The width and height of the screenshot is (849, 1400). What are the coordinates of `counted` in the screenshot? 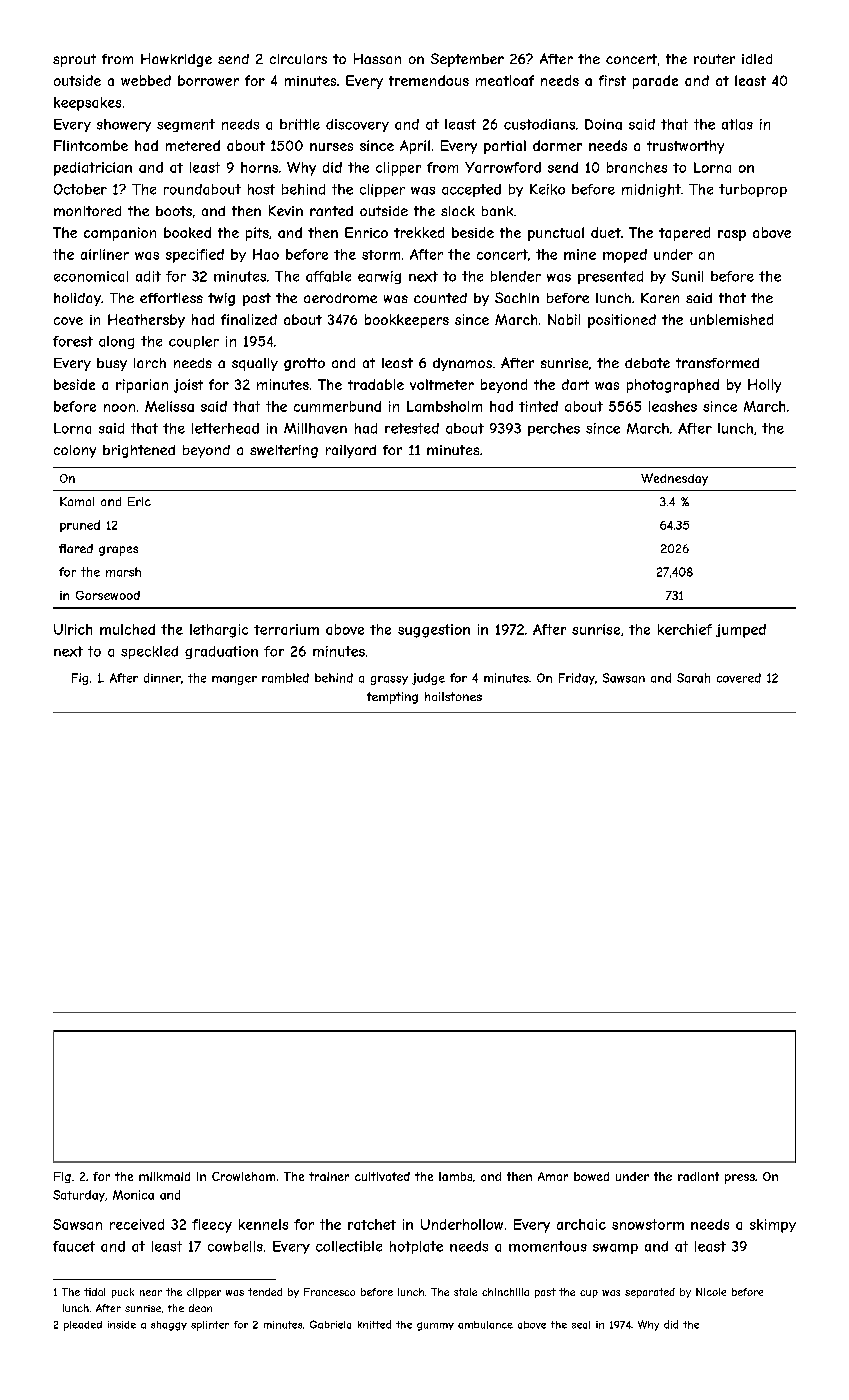 It's located at (440, 298).
